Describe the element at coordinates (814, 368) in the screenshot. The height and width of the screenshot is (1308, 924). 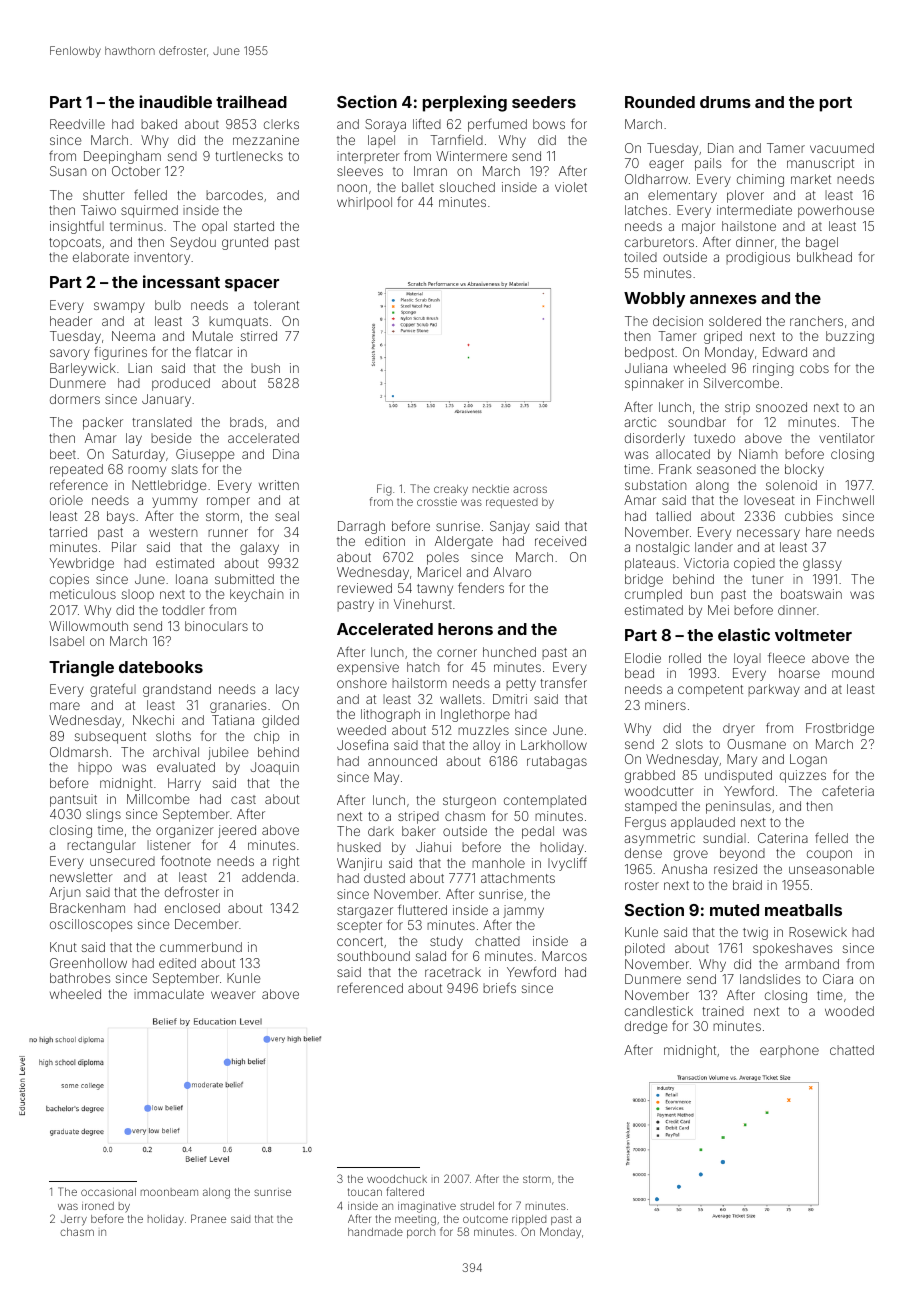
I see `cobs` at that location.
